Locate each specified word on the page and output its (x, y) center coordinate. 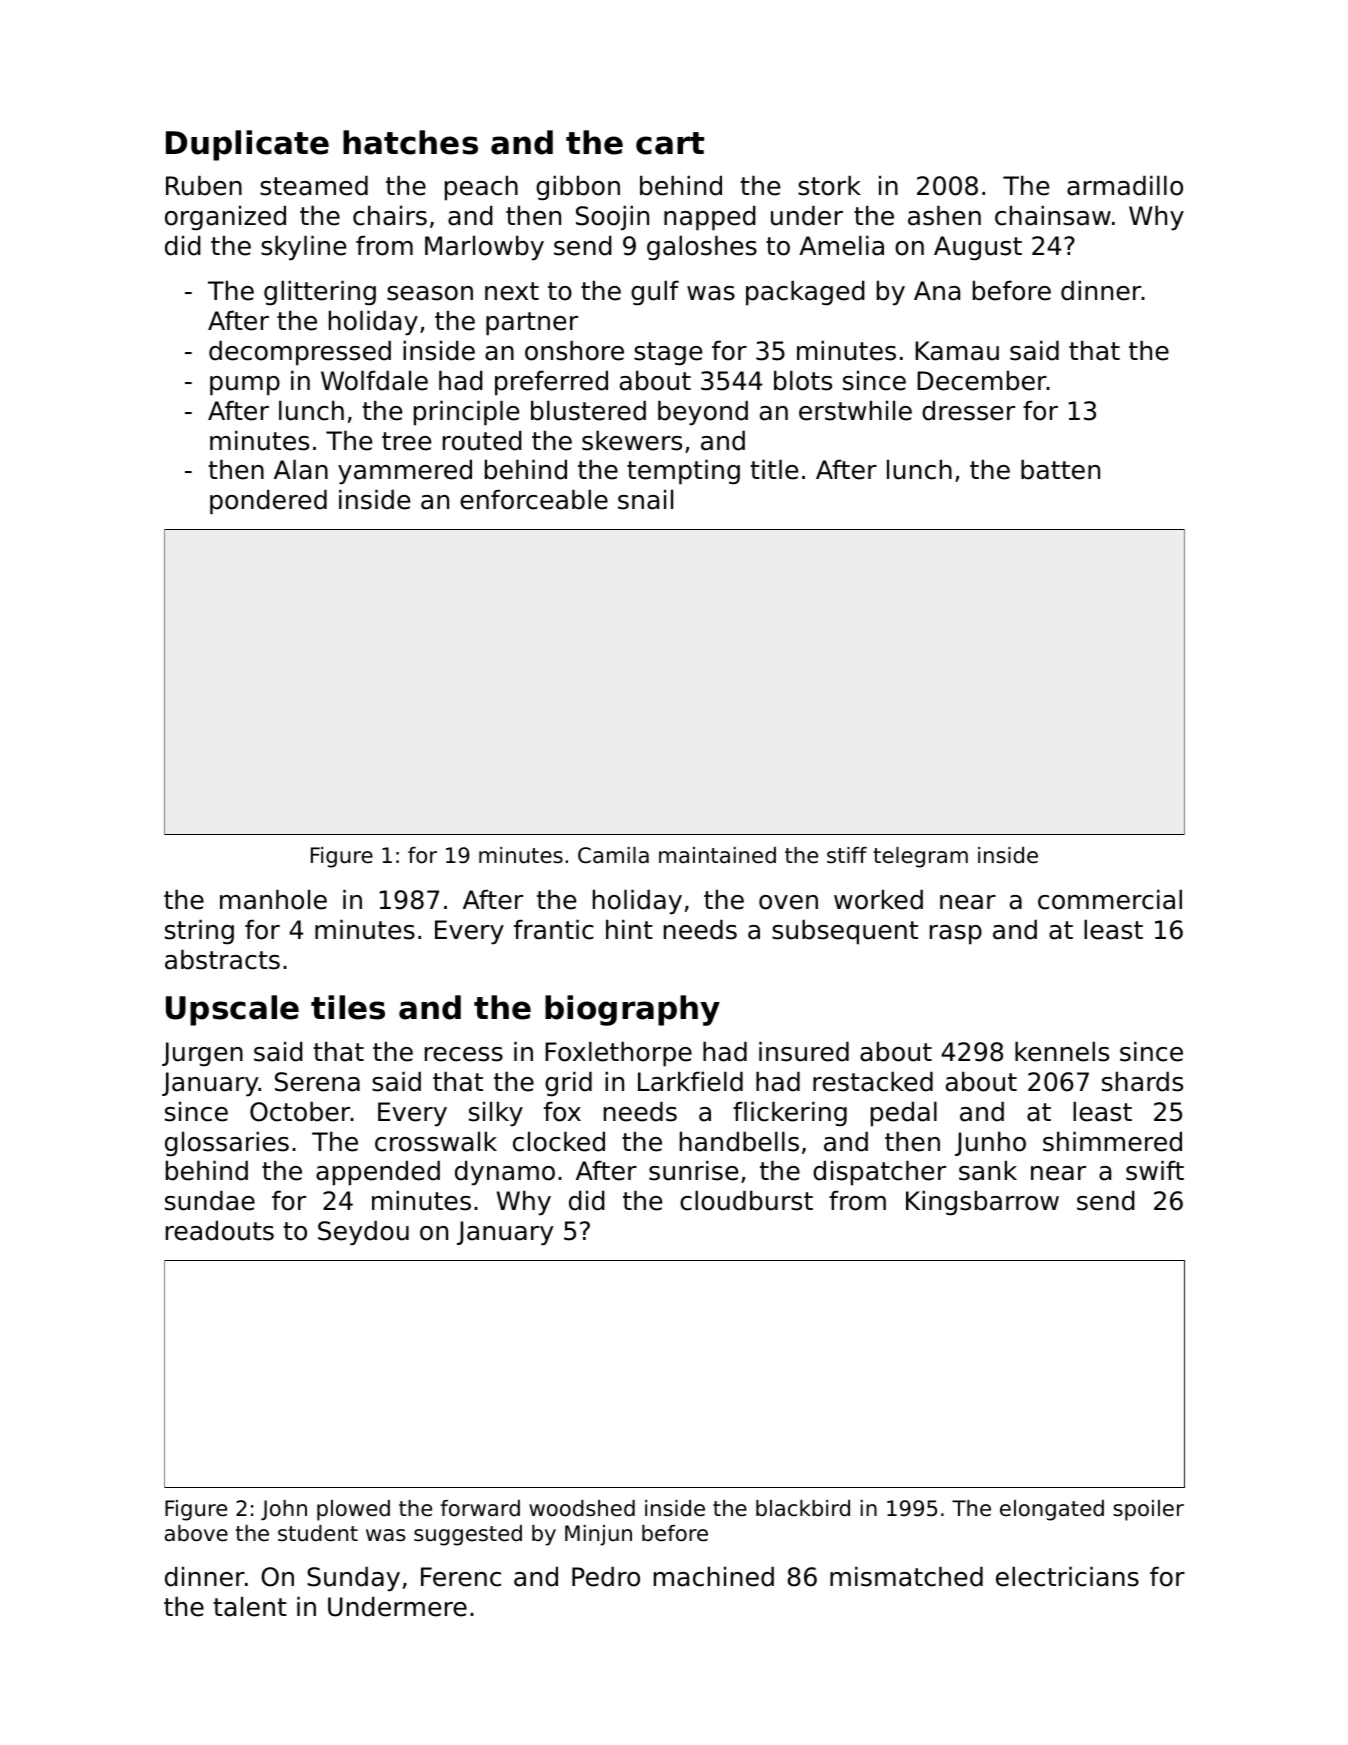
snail (645, 499)
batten (1060, 469)
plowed (353, 1510)
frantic (554, 929)
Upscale (232, 1010)
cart (670, 143)
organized (225, 217)
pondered (268, 502)
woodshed (582, 1508)
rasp (956, 935)
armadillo (1125, 185)
